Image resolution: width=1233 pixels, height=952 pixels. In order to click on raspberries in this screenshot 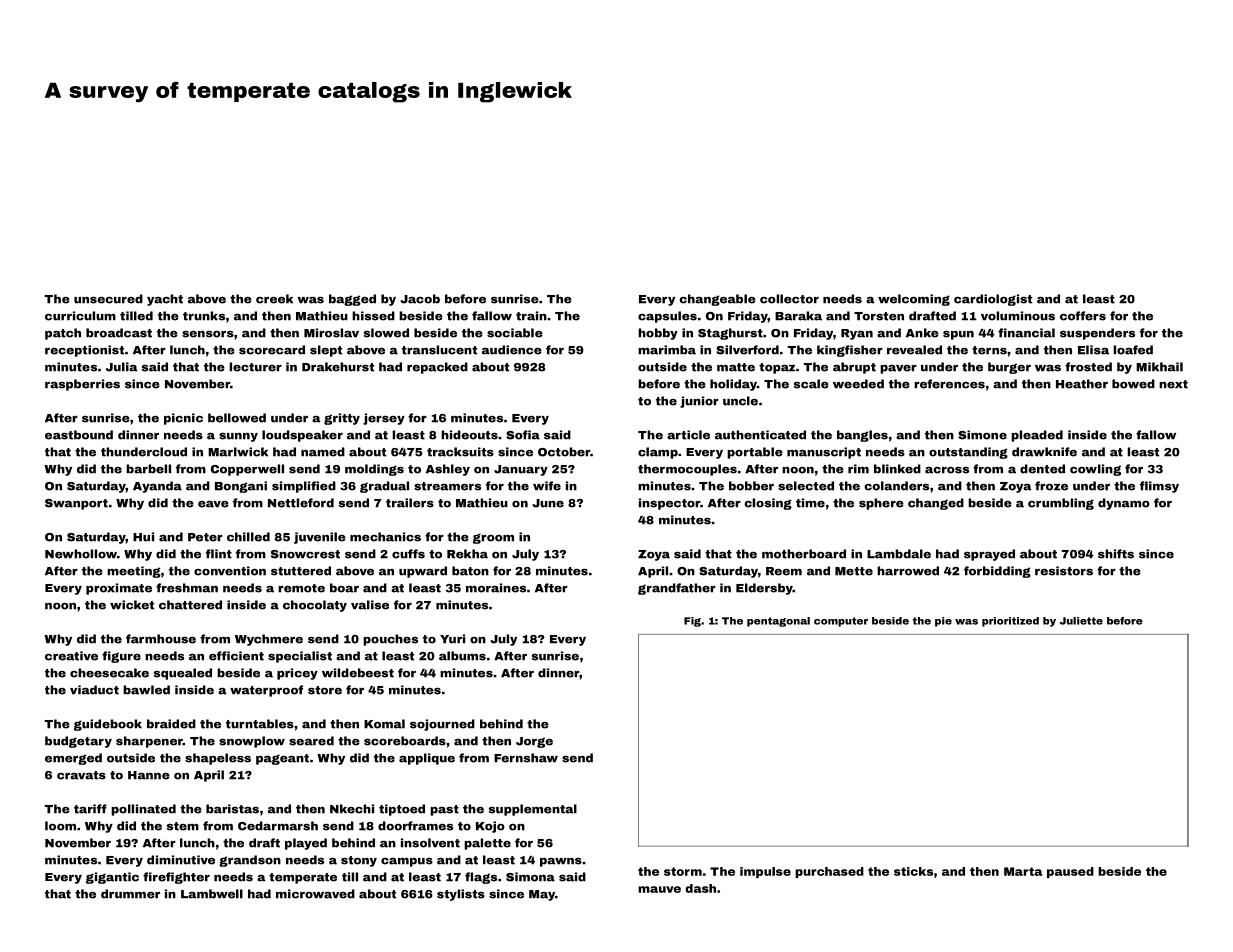, I will do `click(82, 385)`.
